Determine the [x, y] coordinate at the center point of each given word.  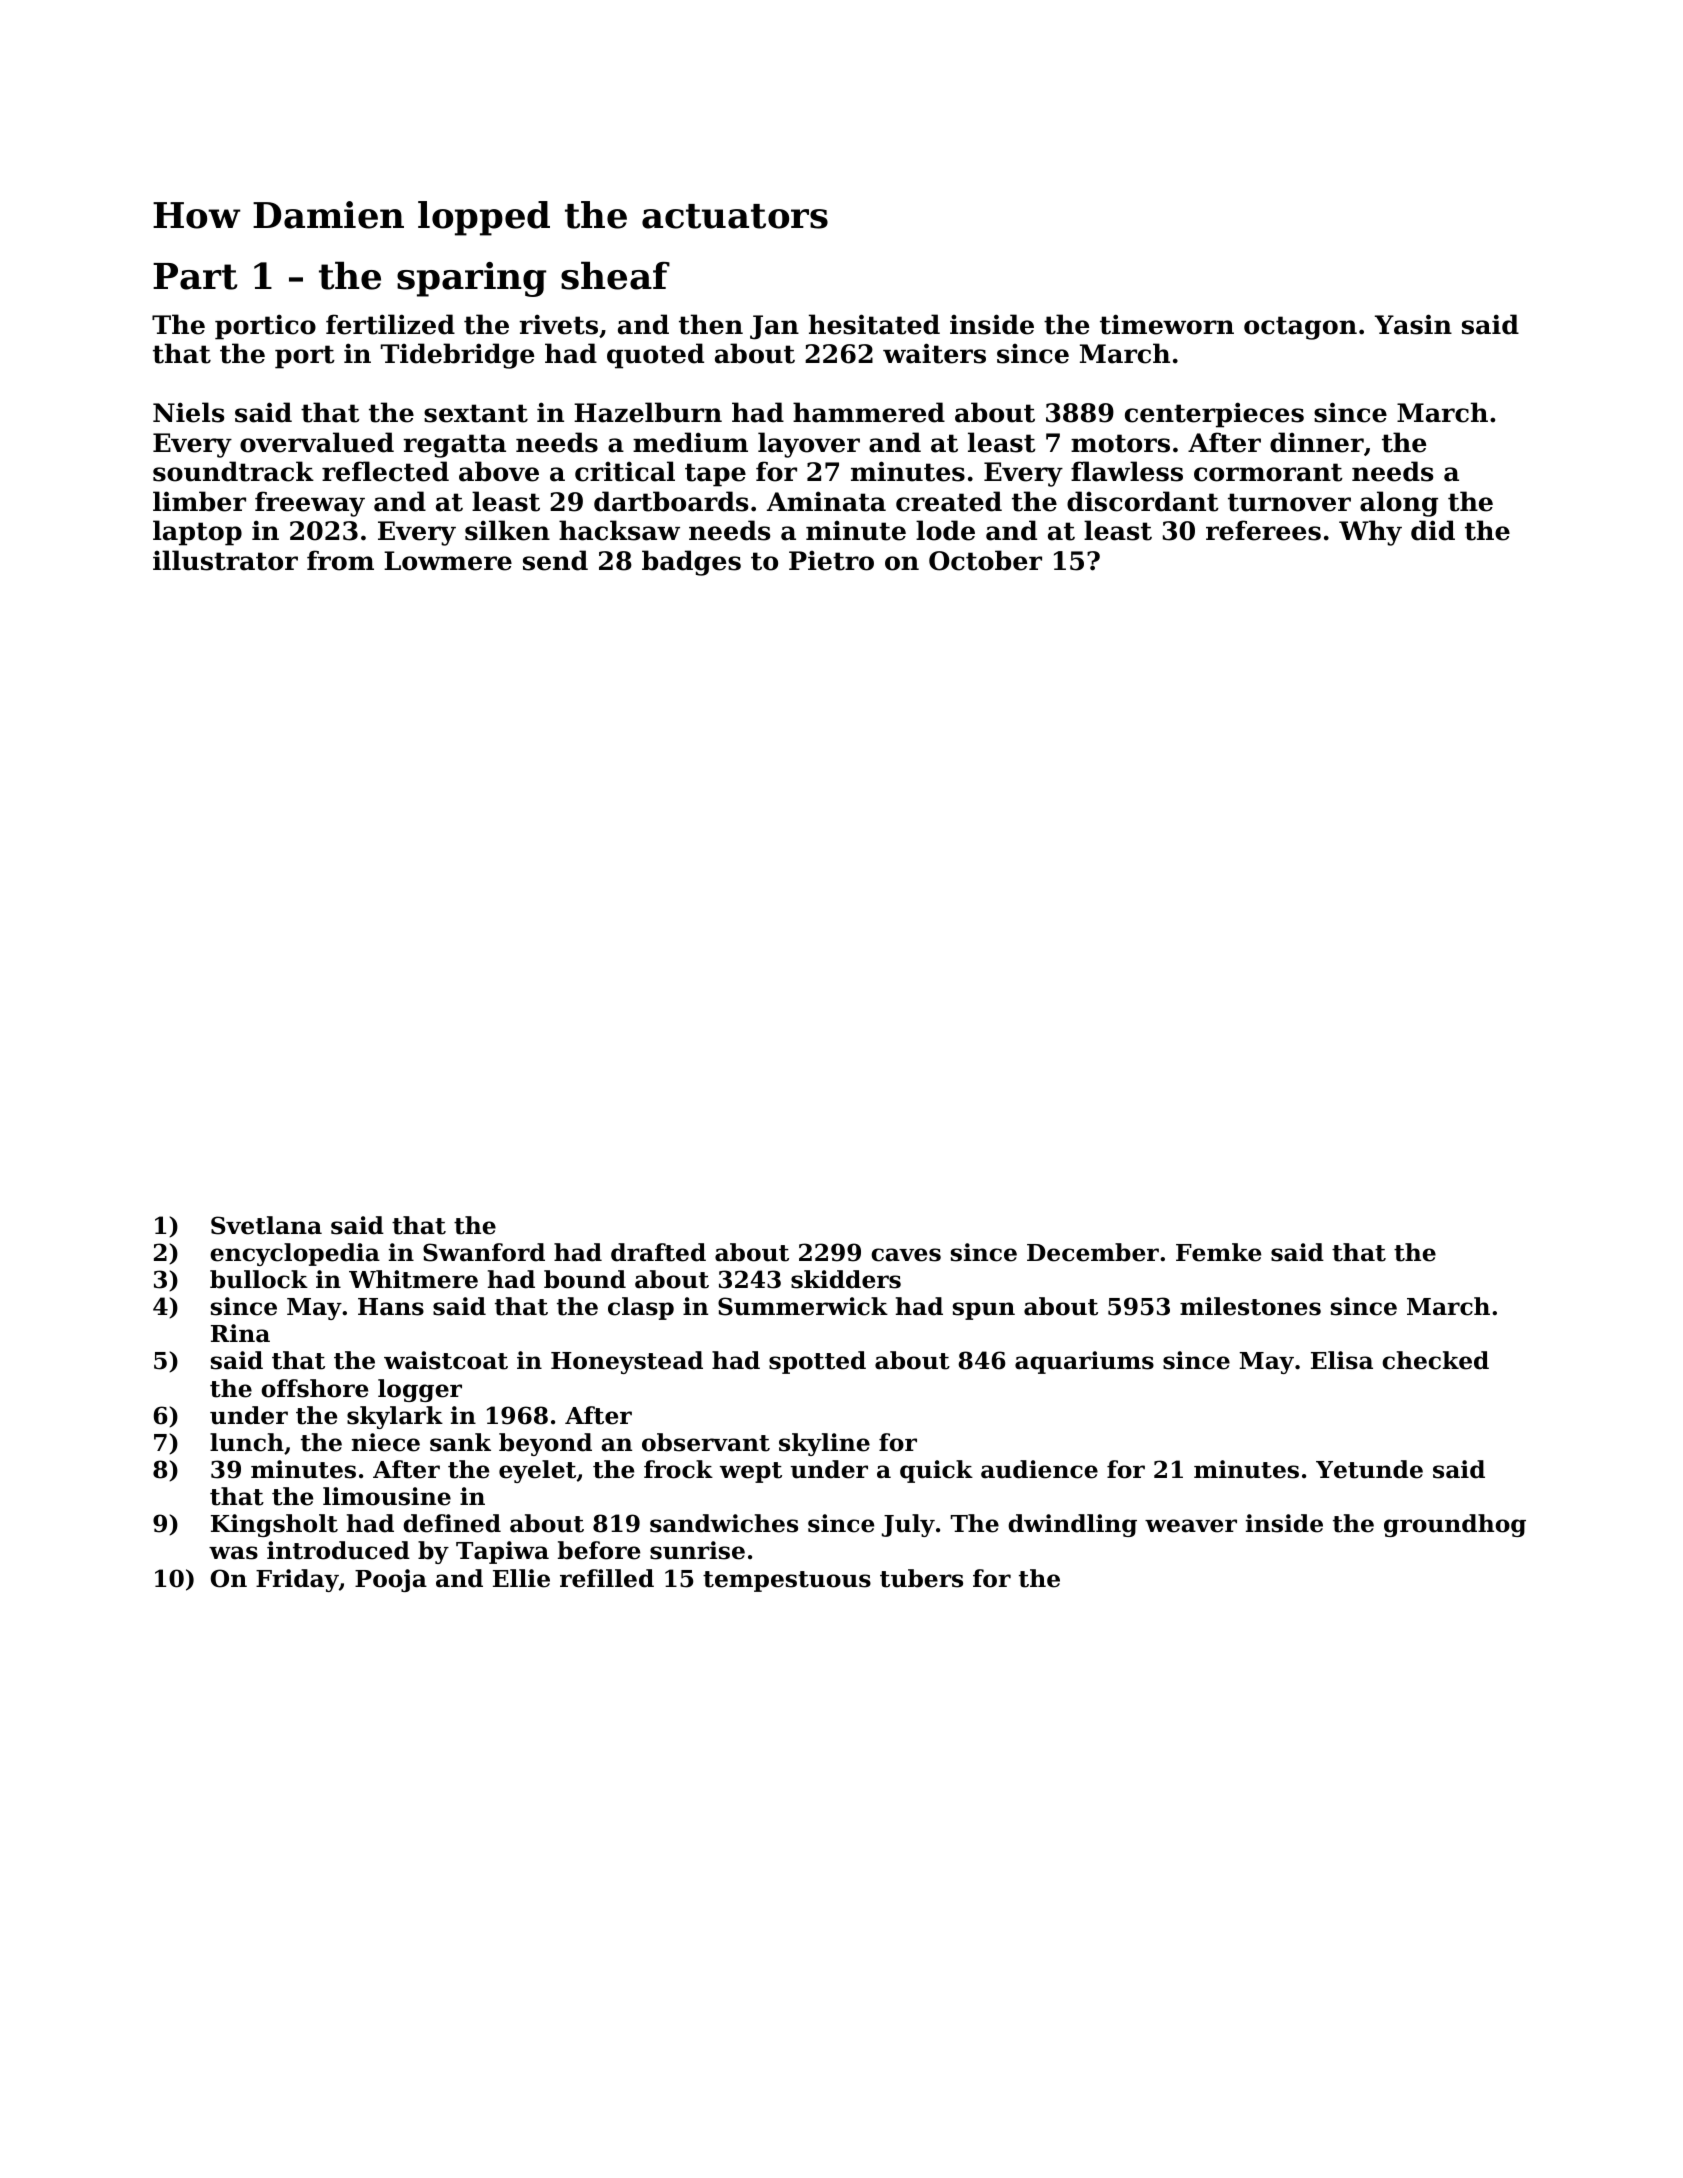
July [908, 1525]
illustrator [225, 560]
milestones [1250, 1306]
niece [386, 1442]
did [1433, 530]
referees [1263, 530]
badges [691, 563]
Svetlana [266, 1225]
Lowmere [448, 561]
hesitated [874, 324]
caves [906, 1255]
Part [195, 276]
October [985, 560]
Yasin [1413, 324]
